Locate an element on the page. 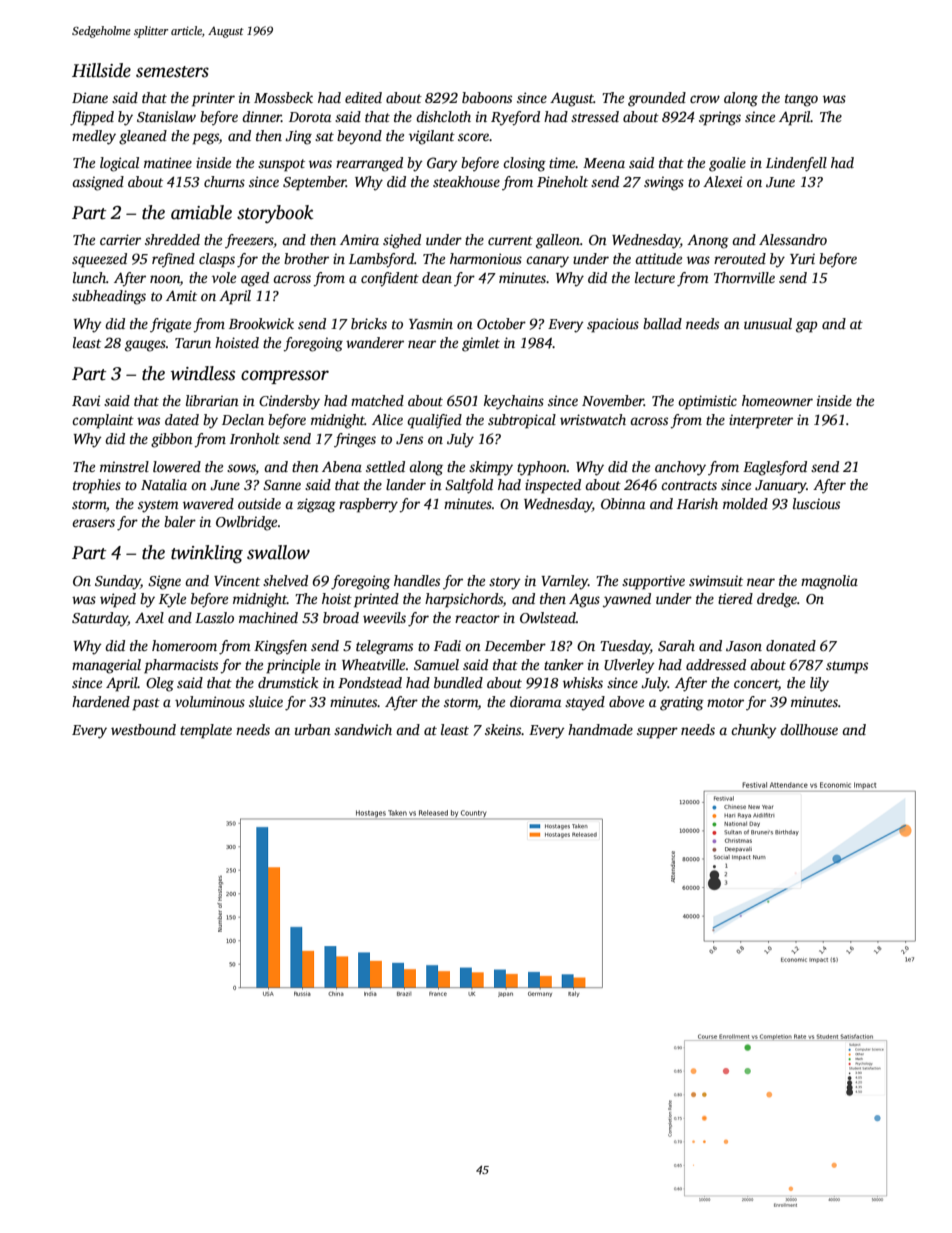 The image size is (952, 1233). handles is located at coordinates (417, 580).
